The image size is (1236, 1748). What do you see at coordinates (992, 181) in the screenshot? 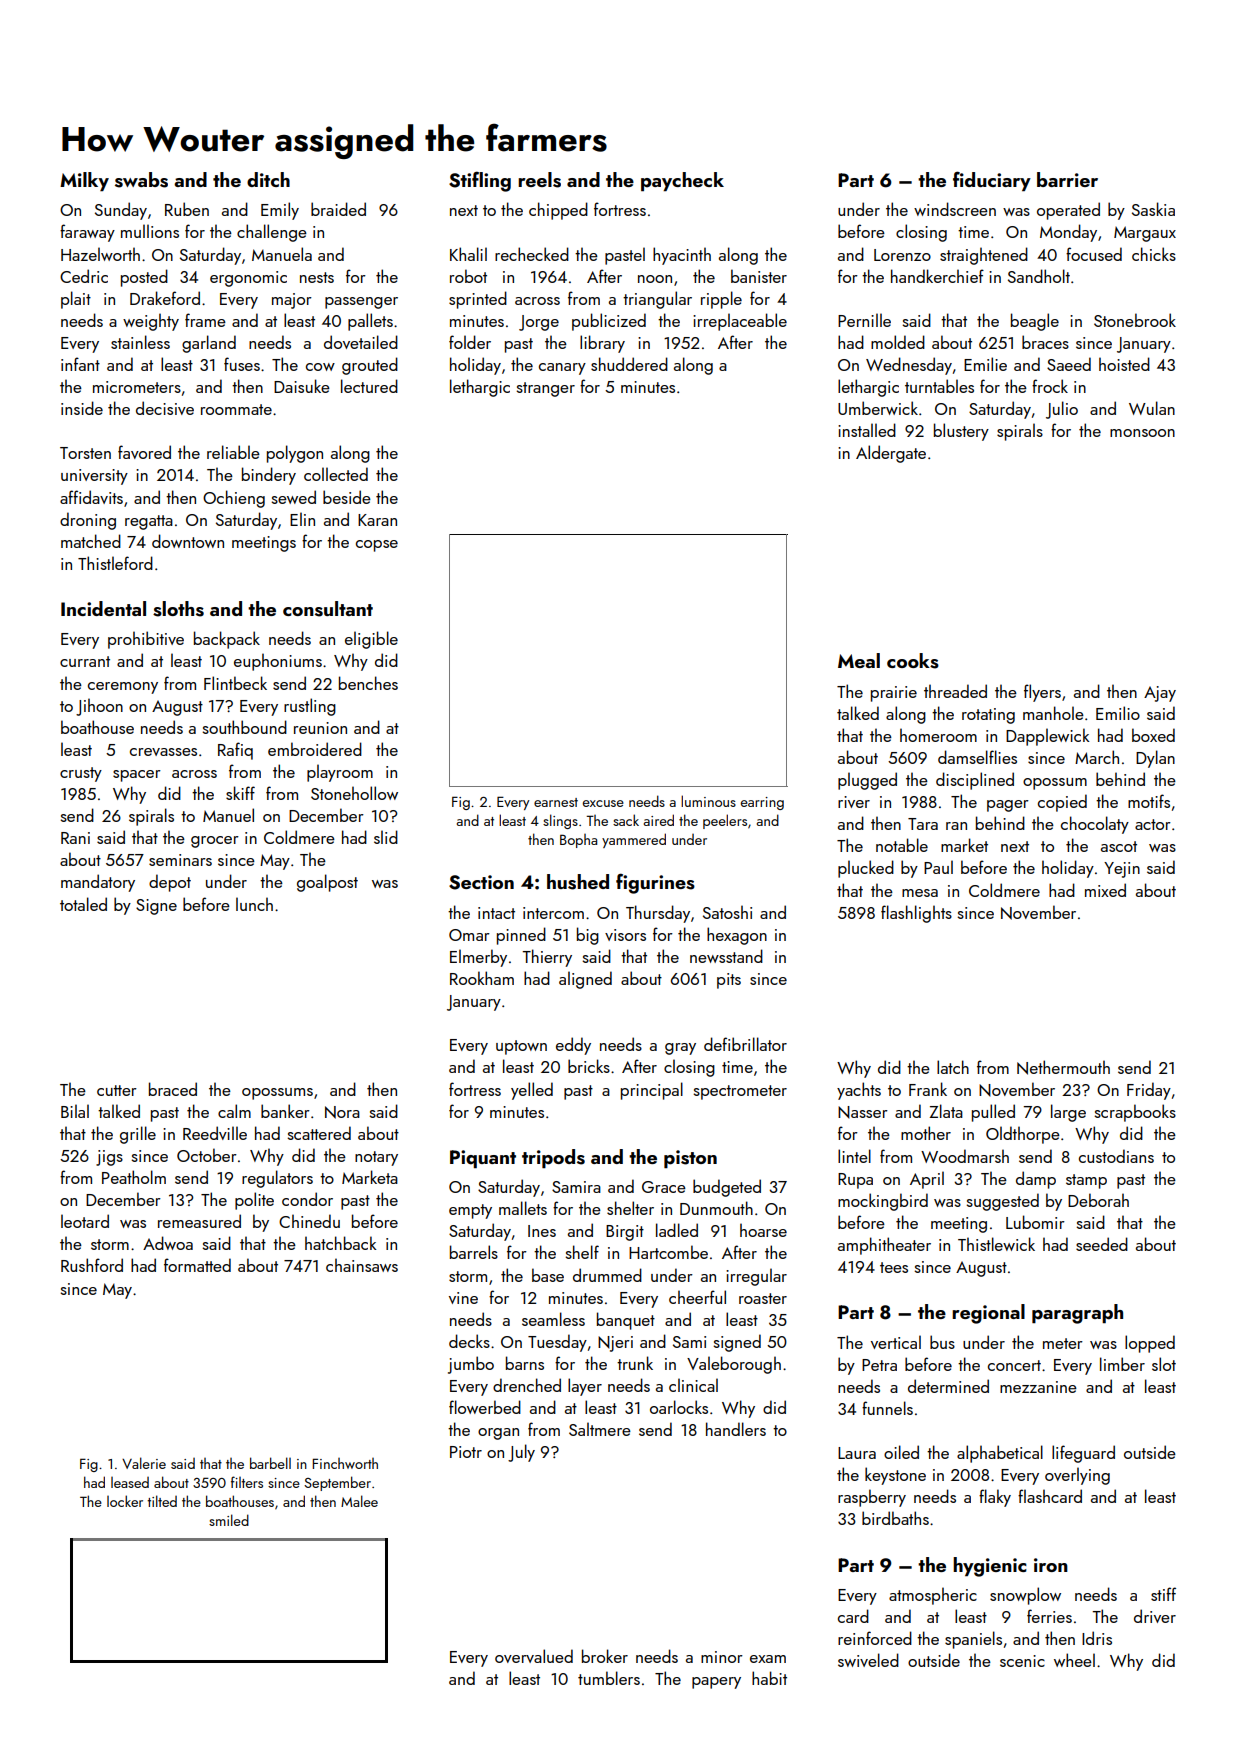
I see `fiduciary` at bounding box center [992, 181].
